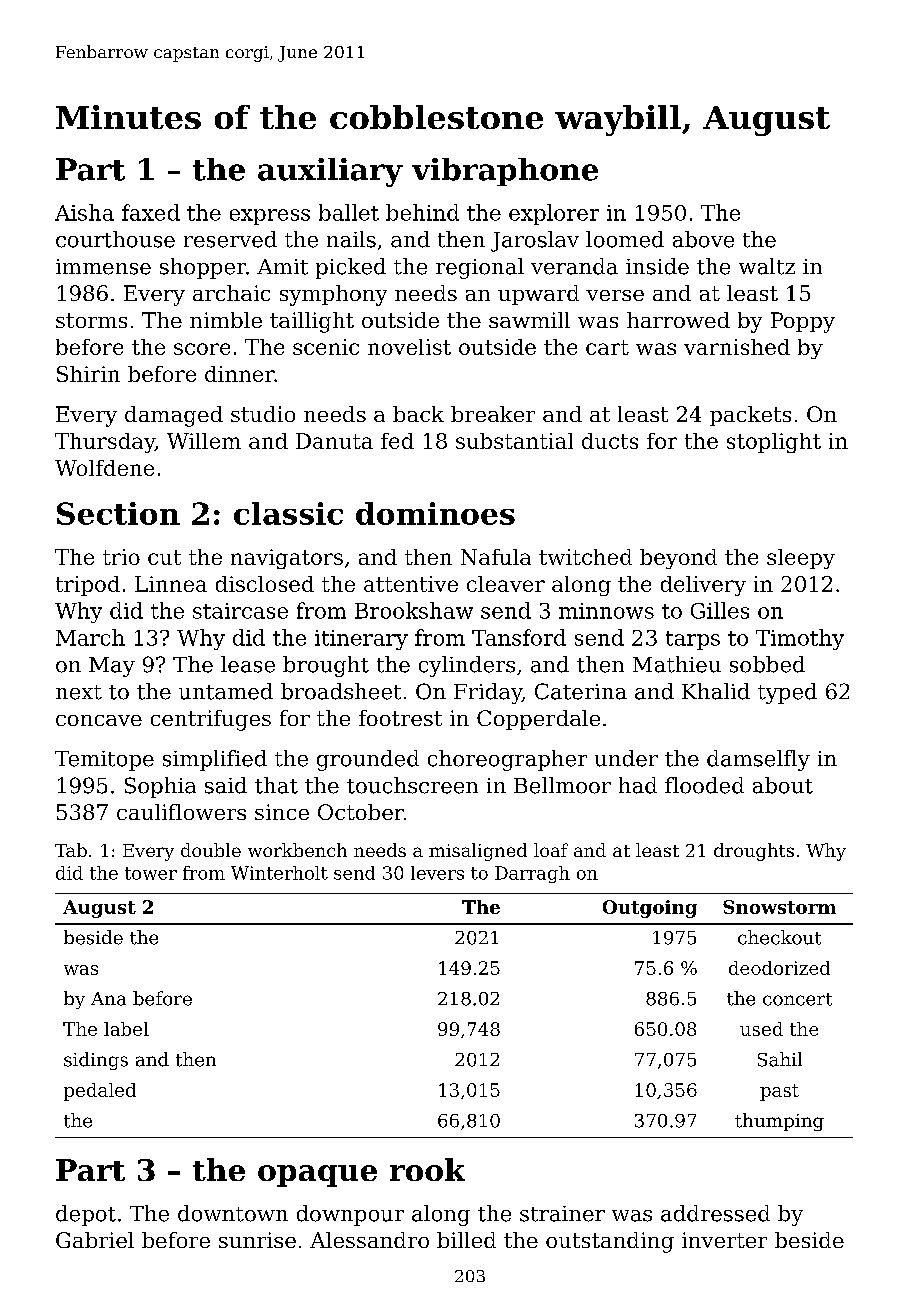 The width and height of the screenshot is (908, 1316). I want to click on disclosed, so click(265, 584).
